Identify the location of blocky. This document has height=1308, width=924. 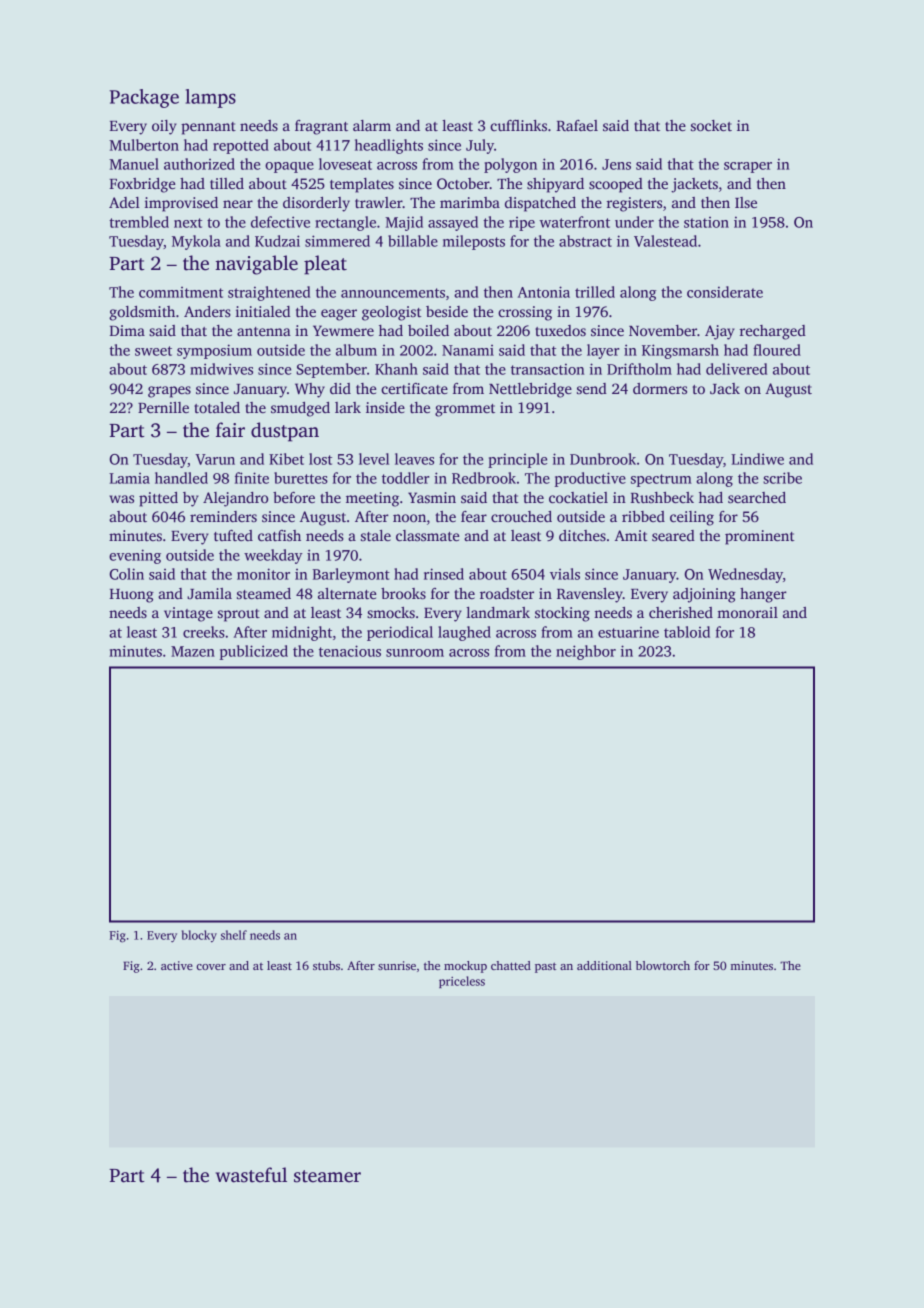
(199, 936).
